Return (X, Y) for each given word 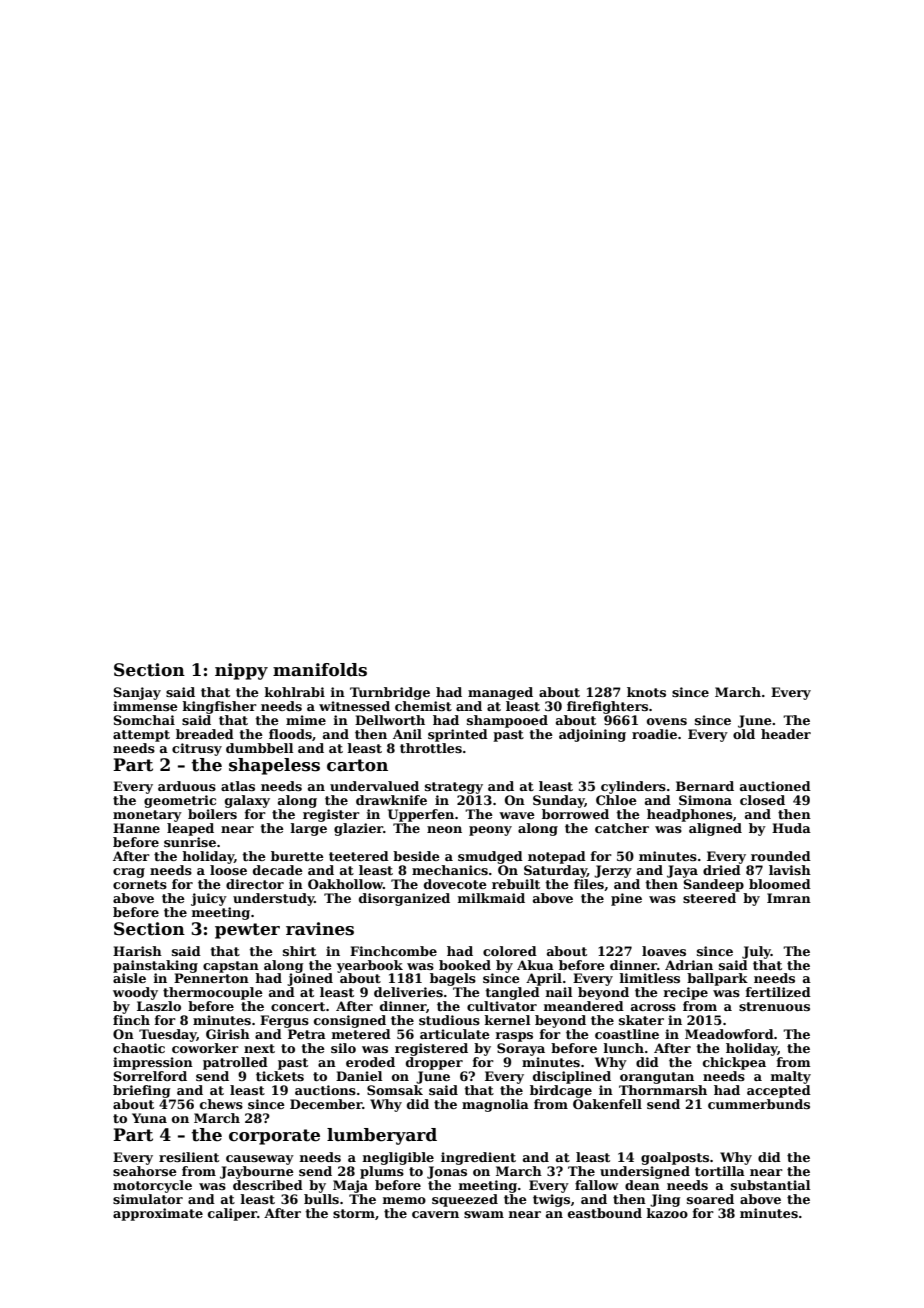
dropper (434, 1063)
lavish (790, 870)
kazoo (667, 1213)
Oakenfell (607, 1104)
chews (221, 1104)
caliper (232, 1214)
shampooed (507, 721)
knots (646, 692)
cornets (140, 884)
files (589, 884)
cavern (435, 1214)
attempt (141, 736)
